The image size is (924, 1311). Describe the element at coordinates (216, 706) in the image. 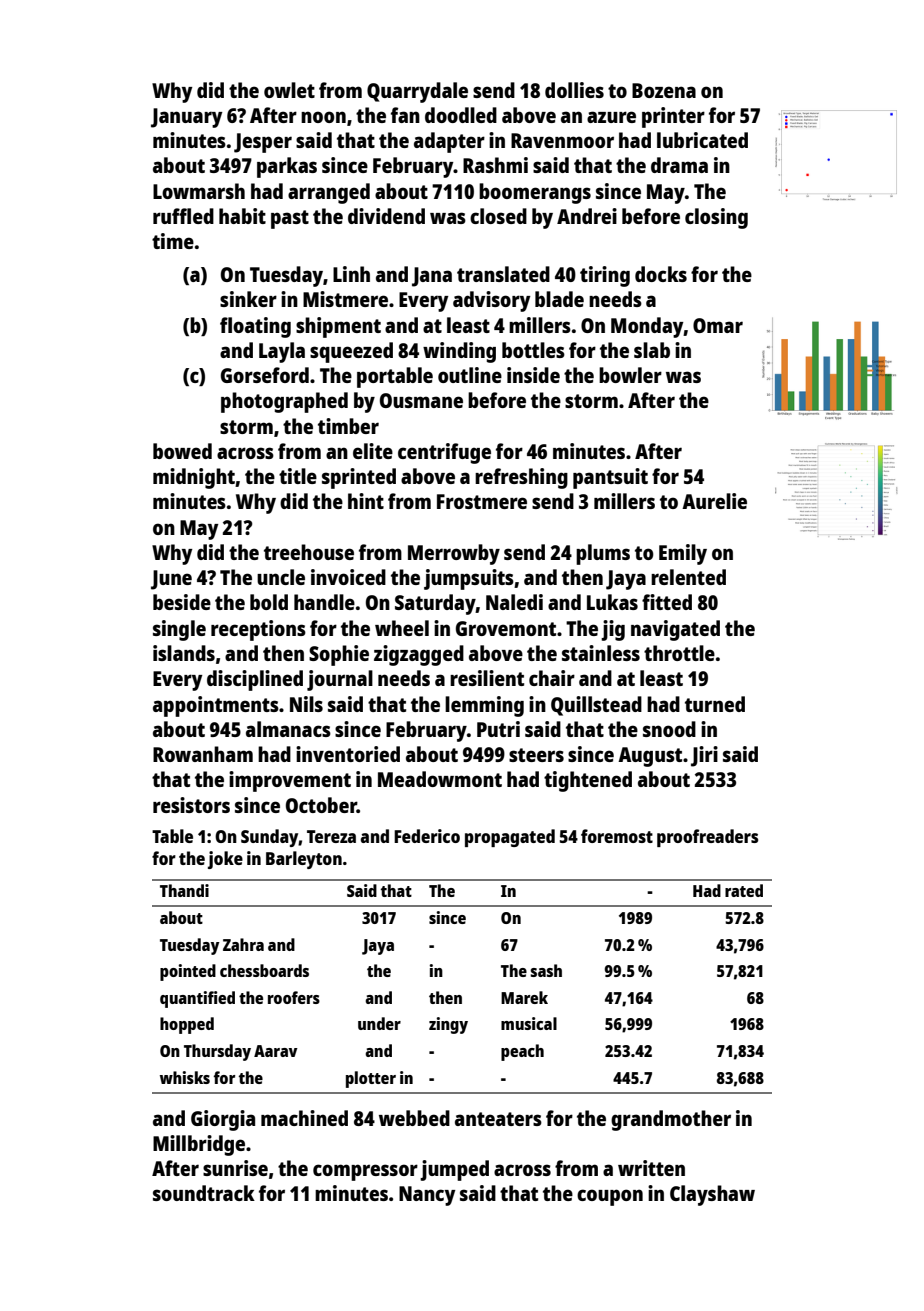

I see `appointments` at that location.
